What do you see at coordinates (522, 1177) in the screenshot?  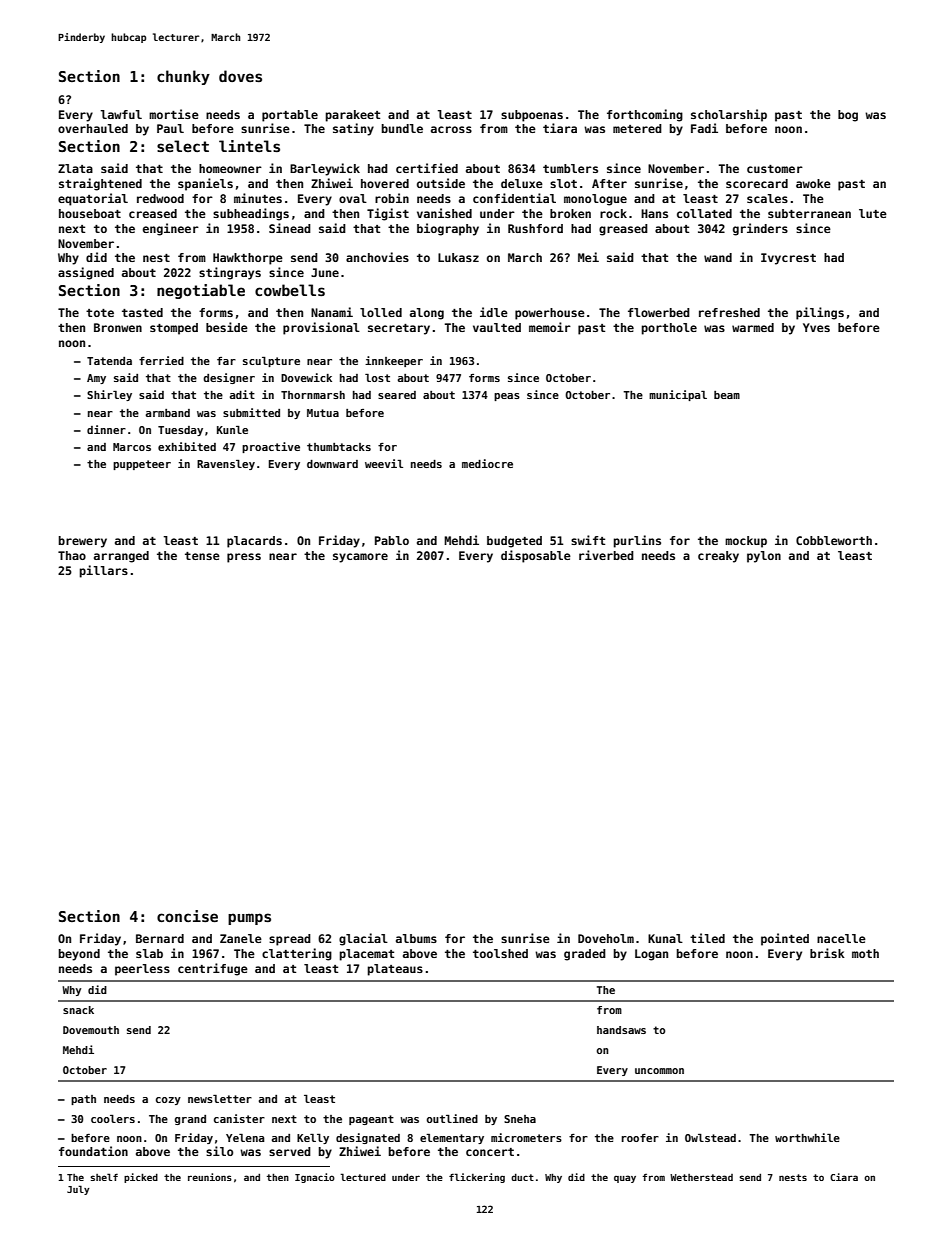 I see `duct` at bounding box center [522, 1177].
